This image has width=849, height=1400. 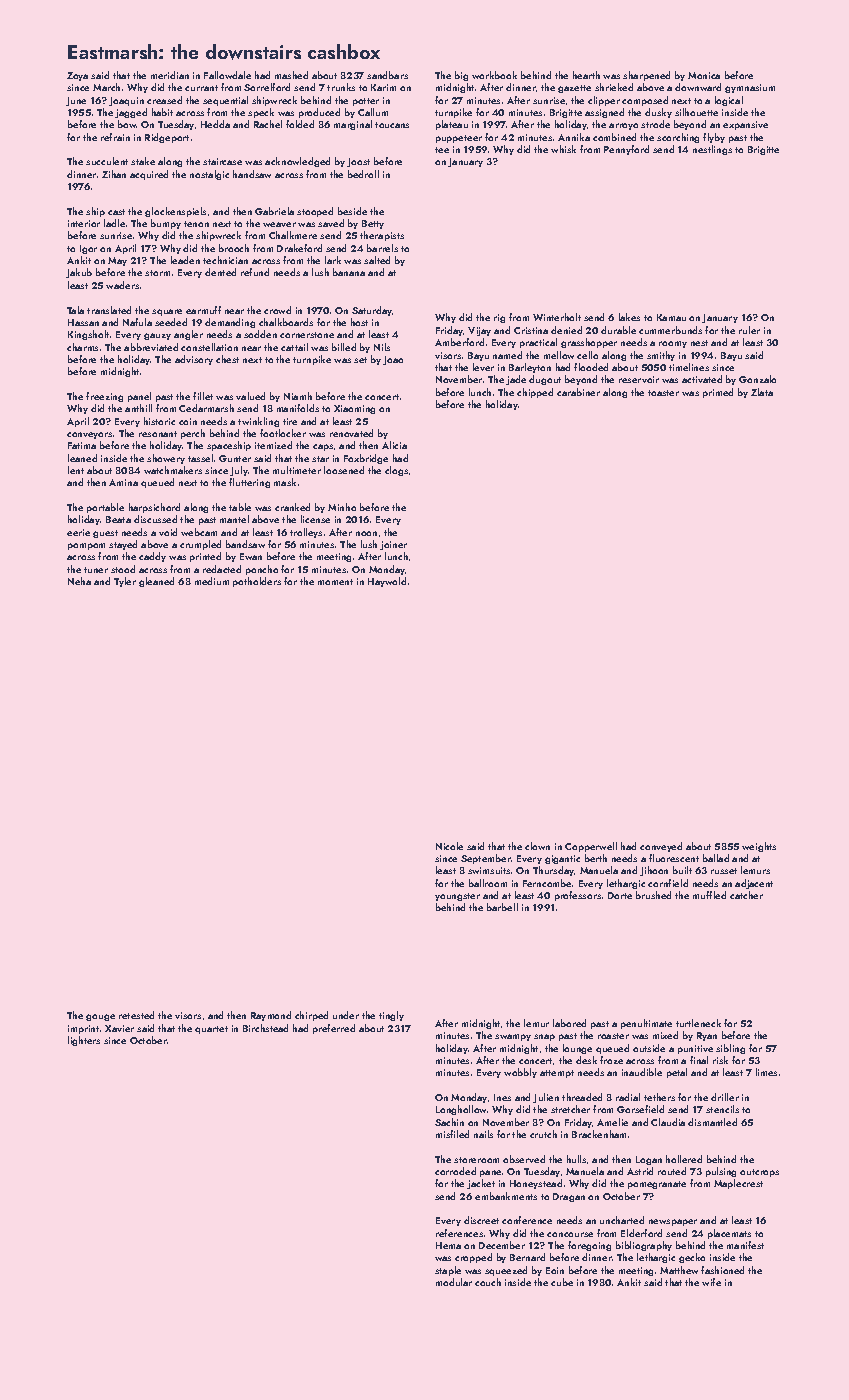 I want to click on Vijay, so click(x=479, y=331).
